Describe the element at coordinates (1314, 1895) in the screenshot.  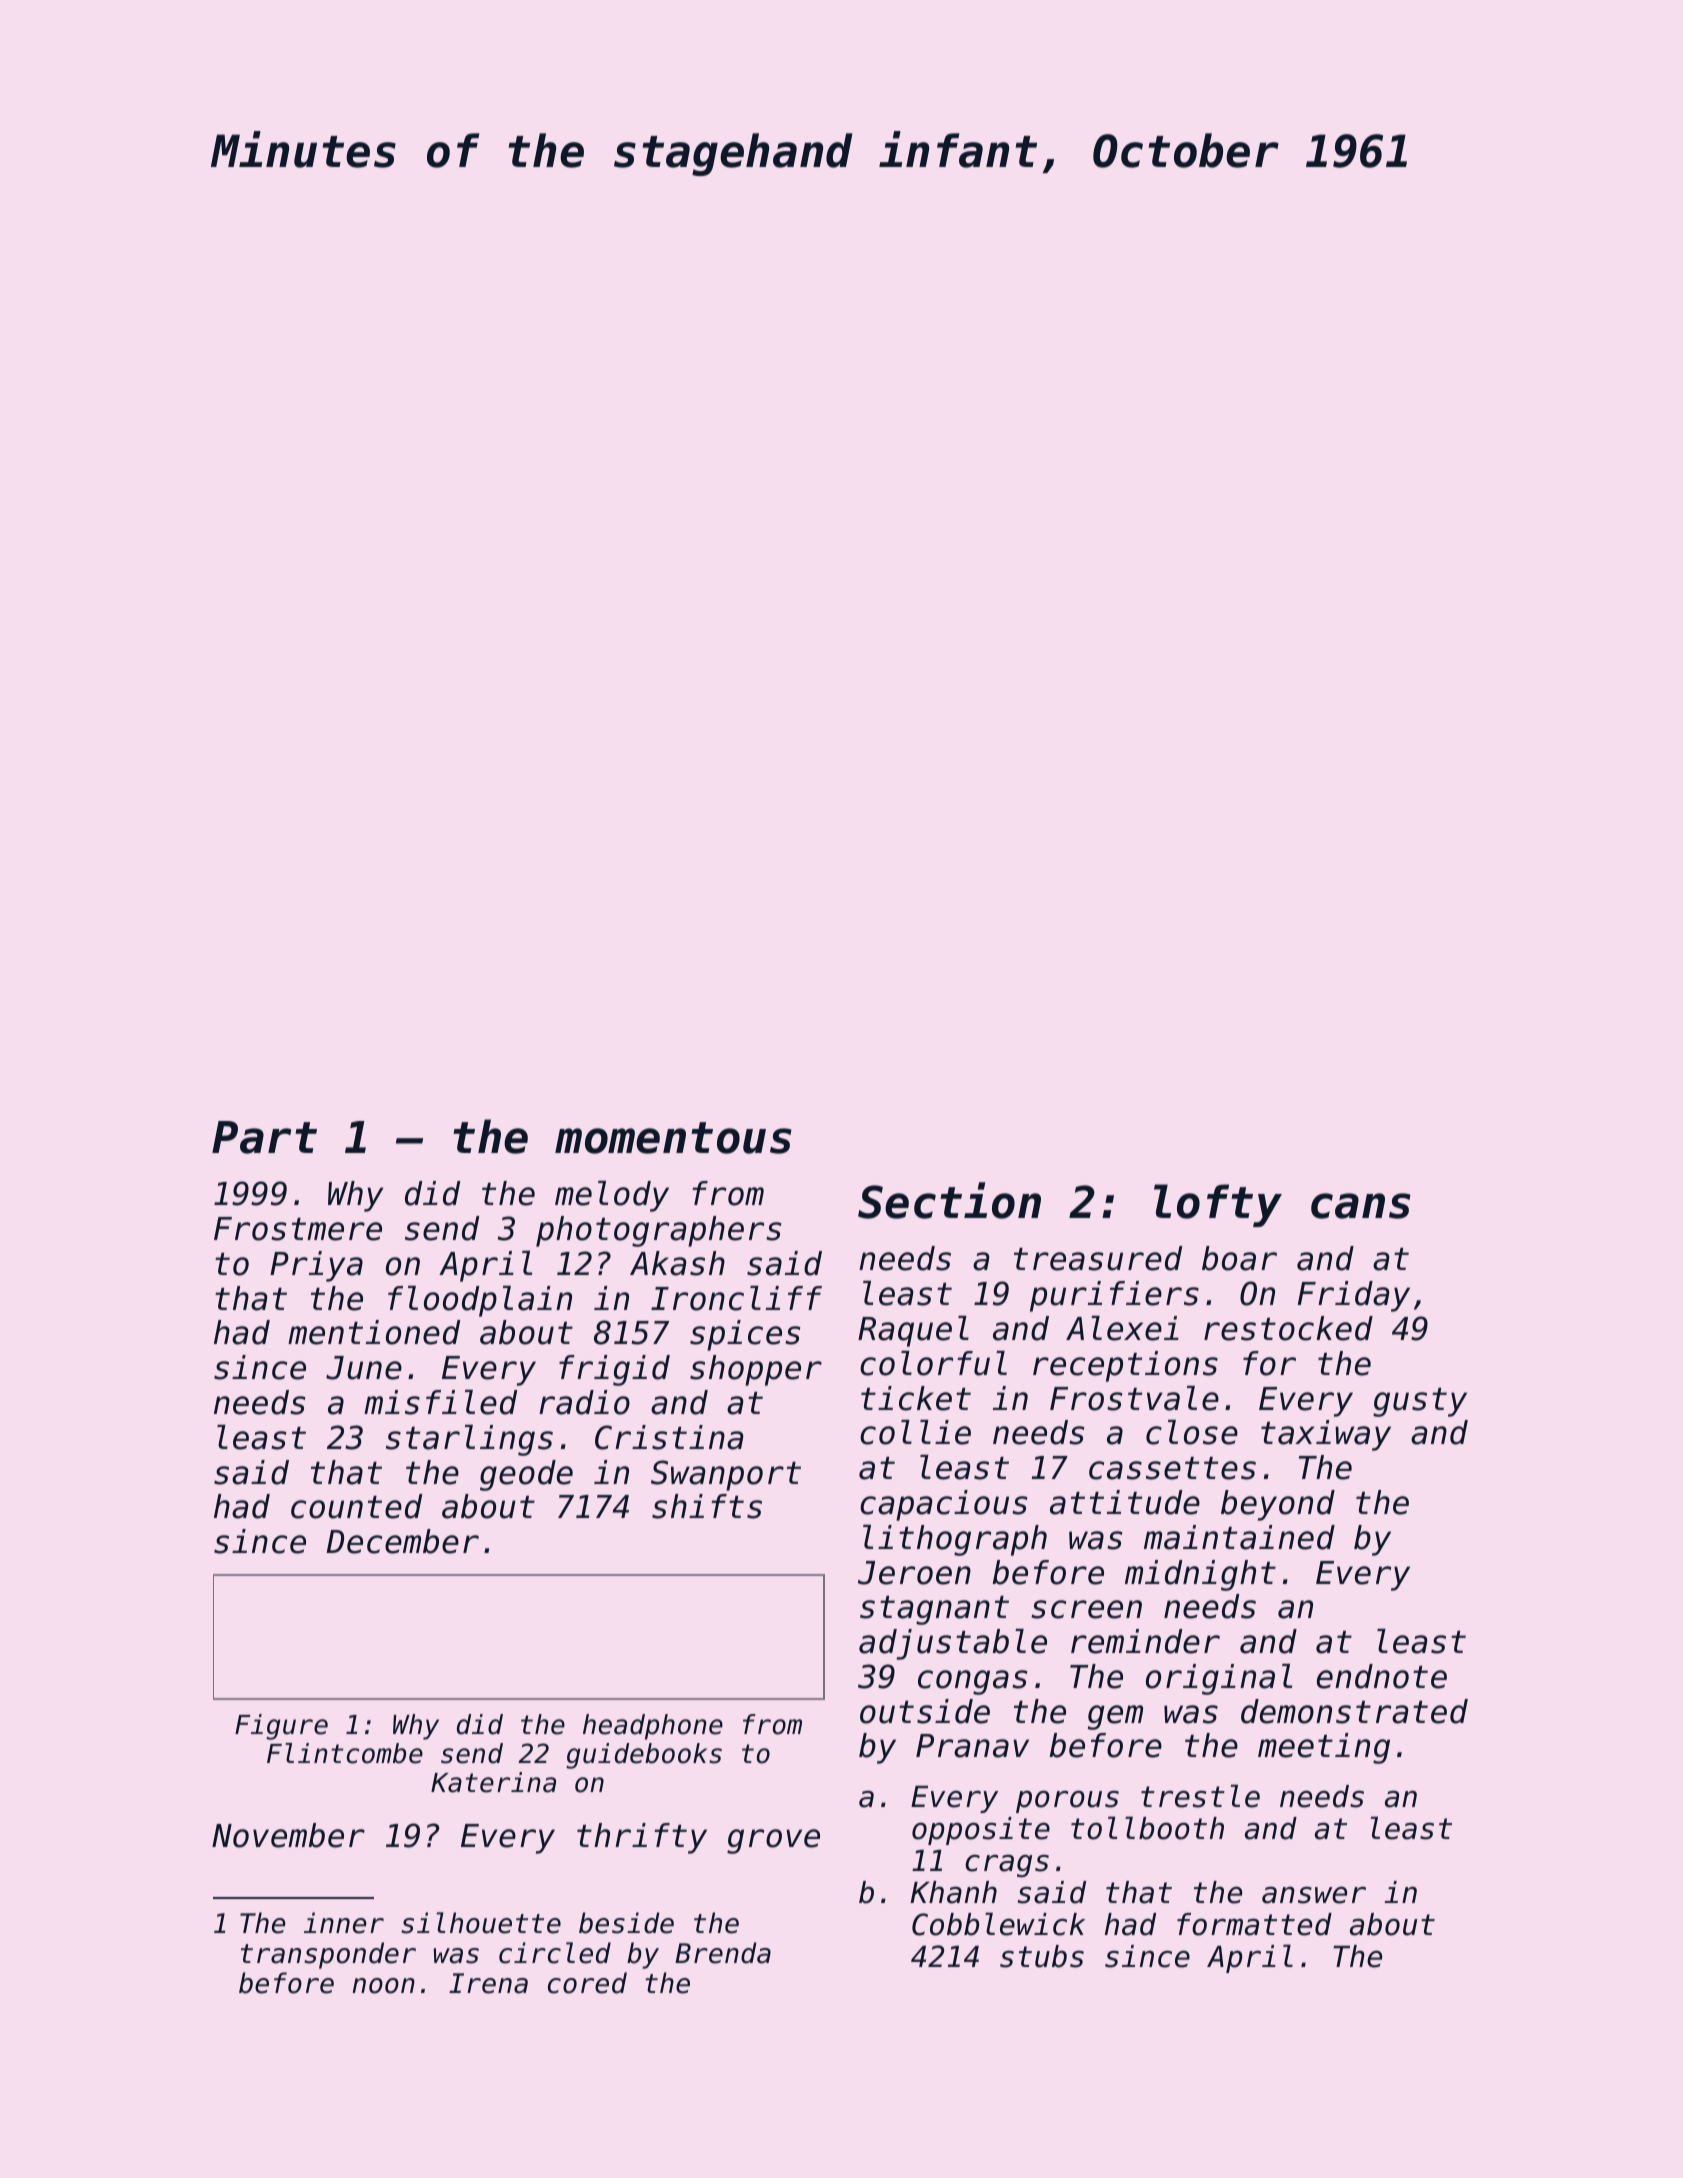
I see `answer` at that location.
